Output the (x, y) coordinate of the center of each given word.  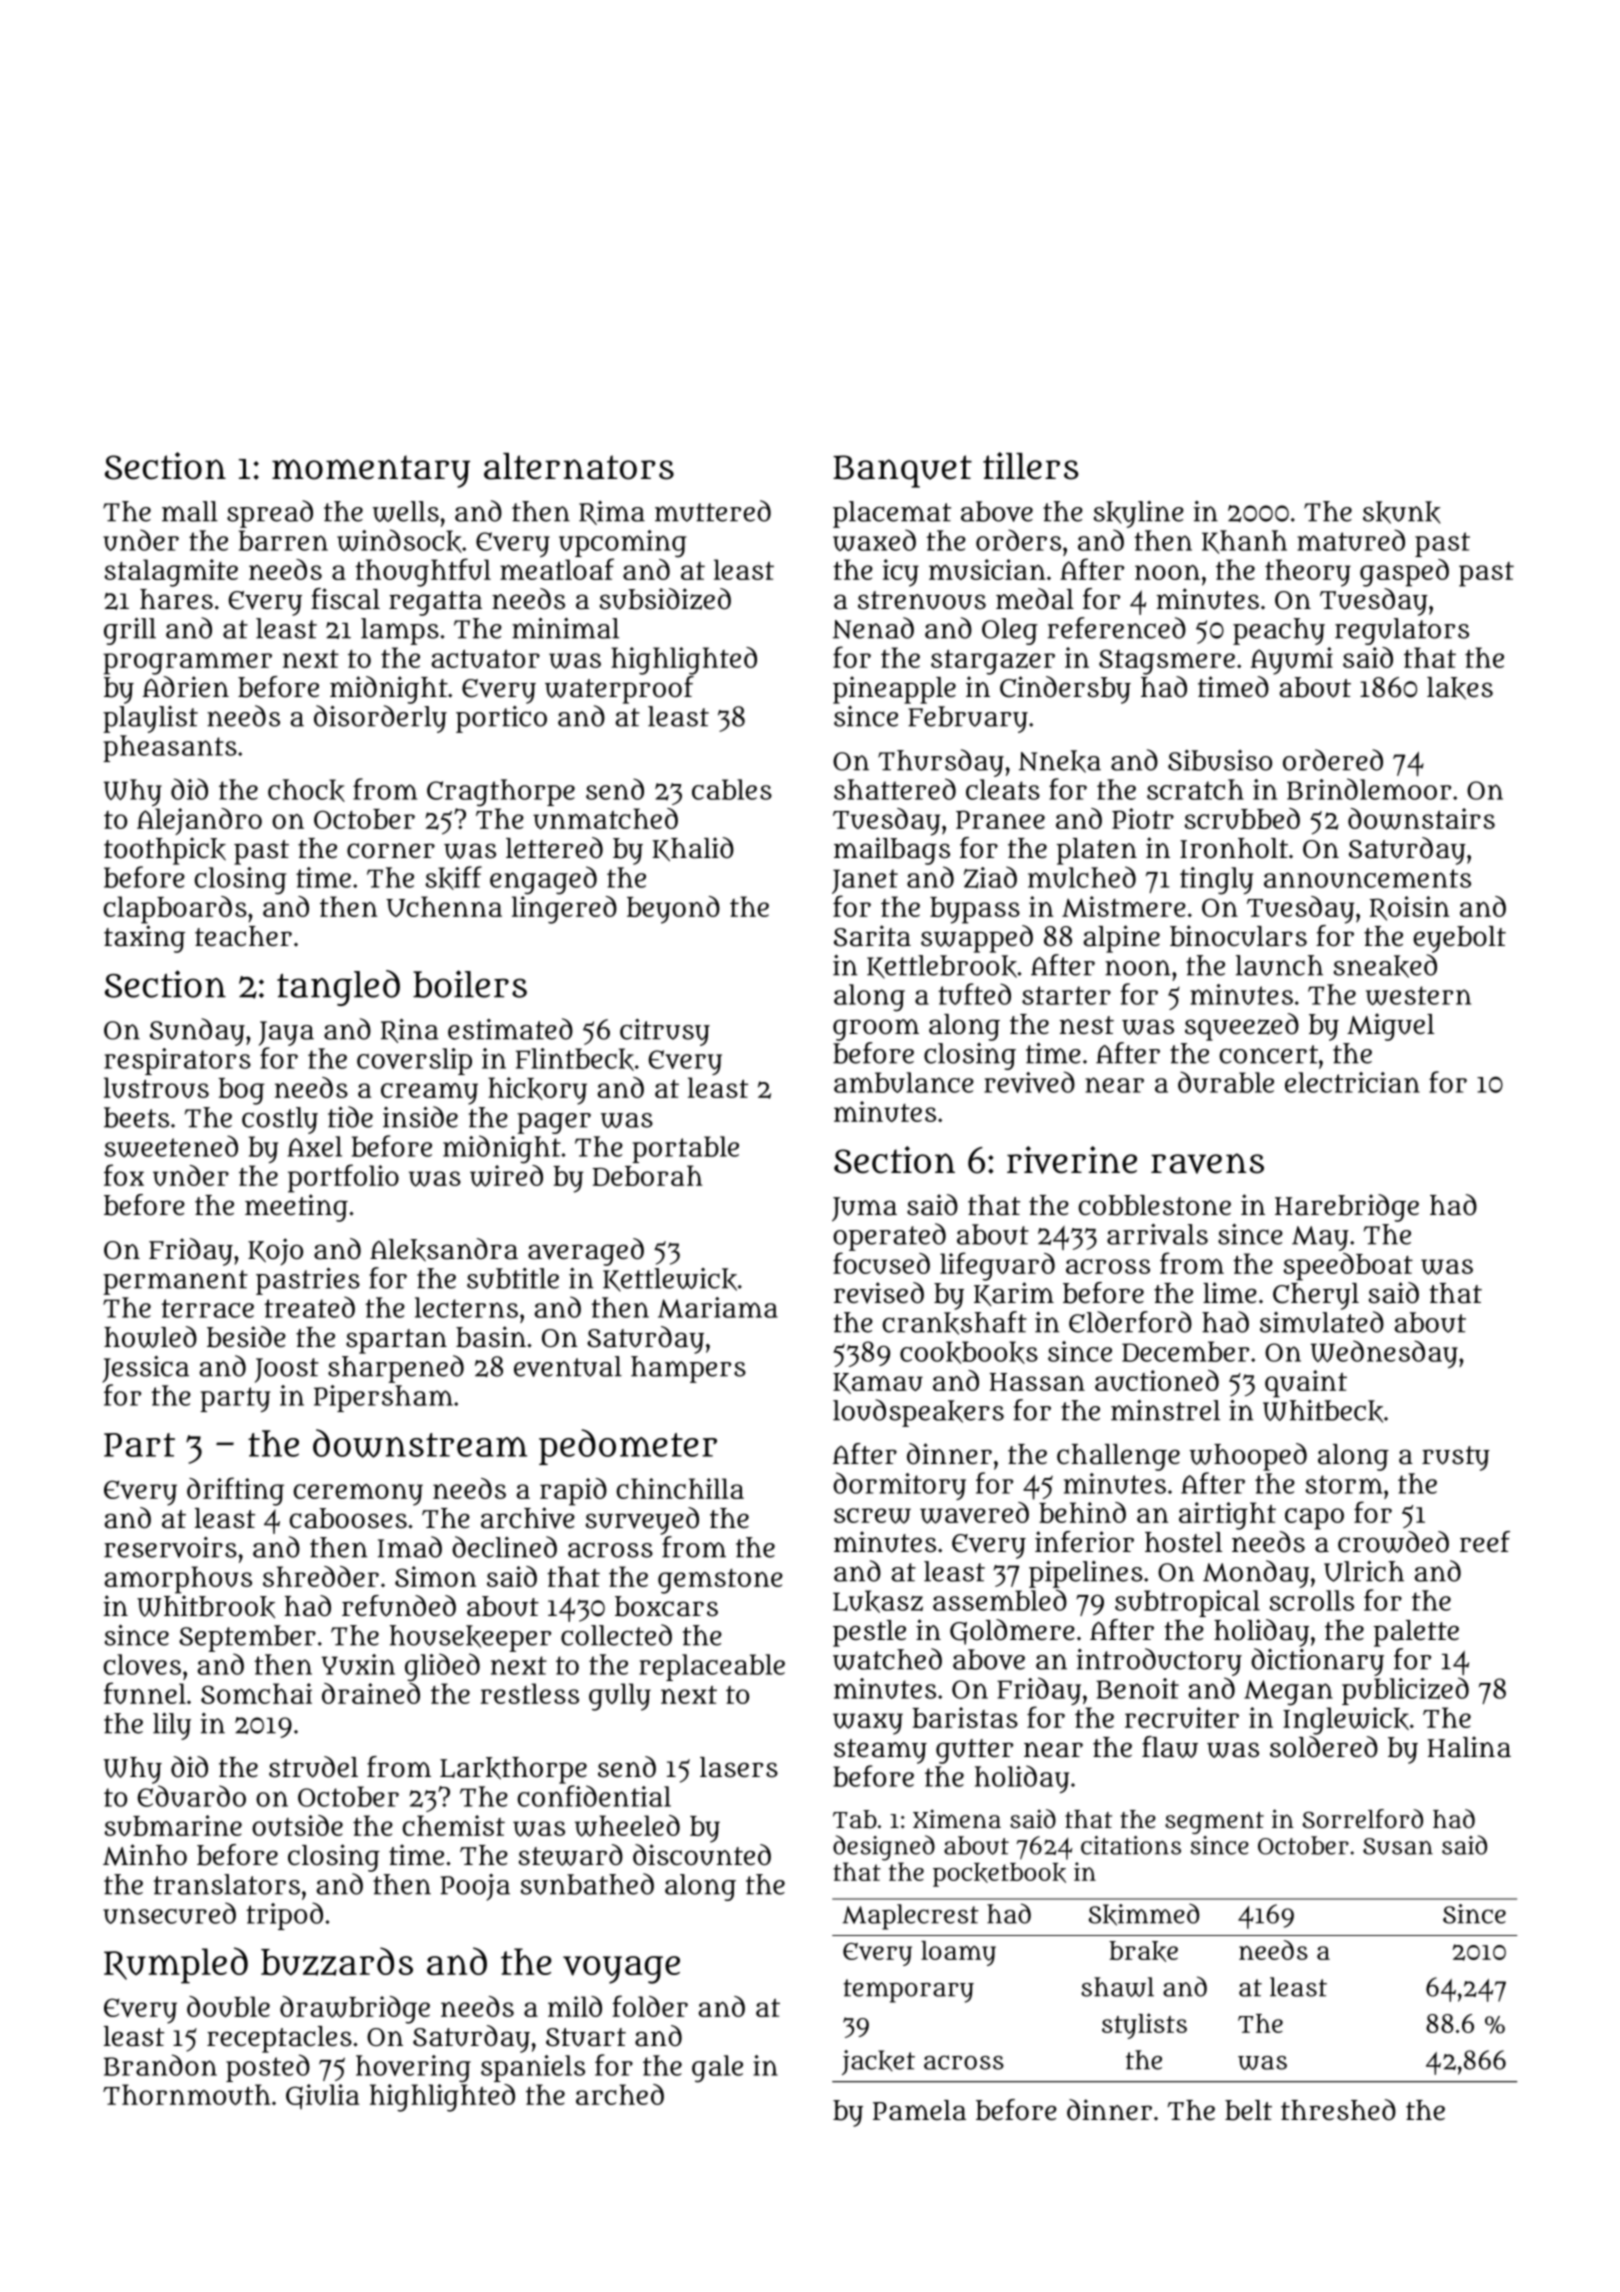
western (1418, 995)
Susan (1398, 1846)
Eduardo (192, 1796)
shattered (895, 789)
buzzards (337, 1961)
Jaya (286, 1033)
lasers (739, 1767)
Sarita (872, 936)
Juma (864, 1209)
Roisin (1410, 908)
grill (130, 631)
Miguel (1390, 1027)
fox (124, 1175)
